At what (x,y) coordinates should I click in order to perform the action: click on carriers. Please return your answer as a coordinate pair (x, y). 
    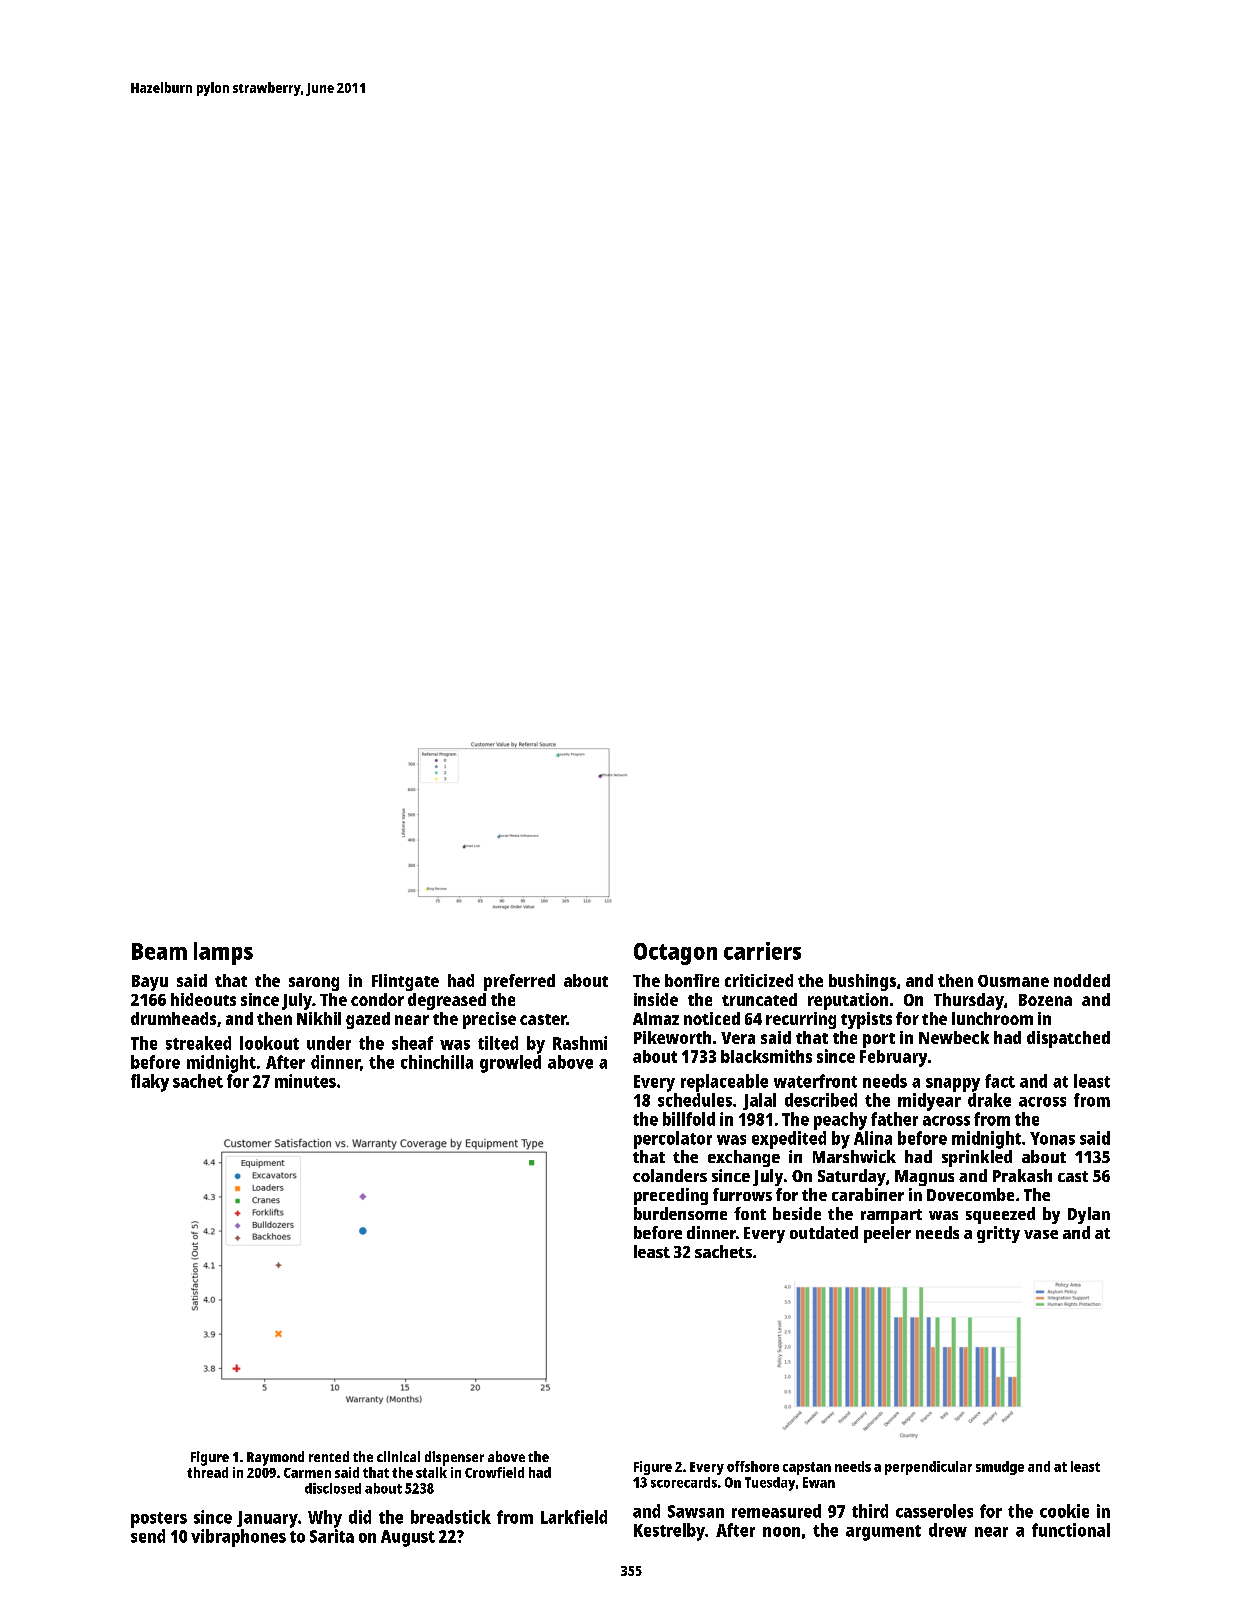
    Looking at the image, I should click on (762, 951).
